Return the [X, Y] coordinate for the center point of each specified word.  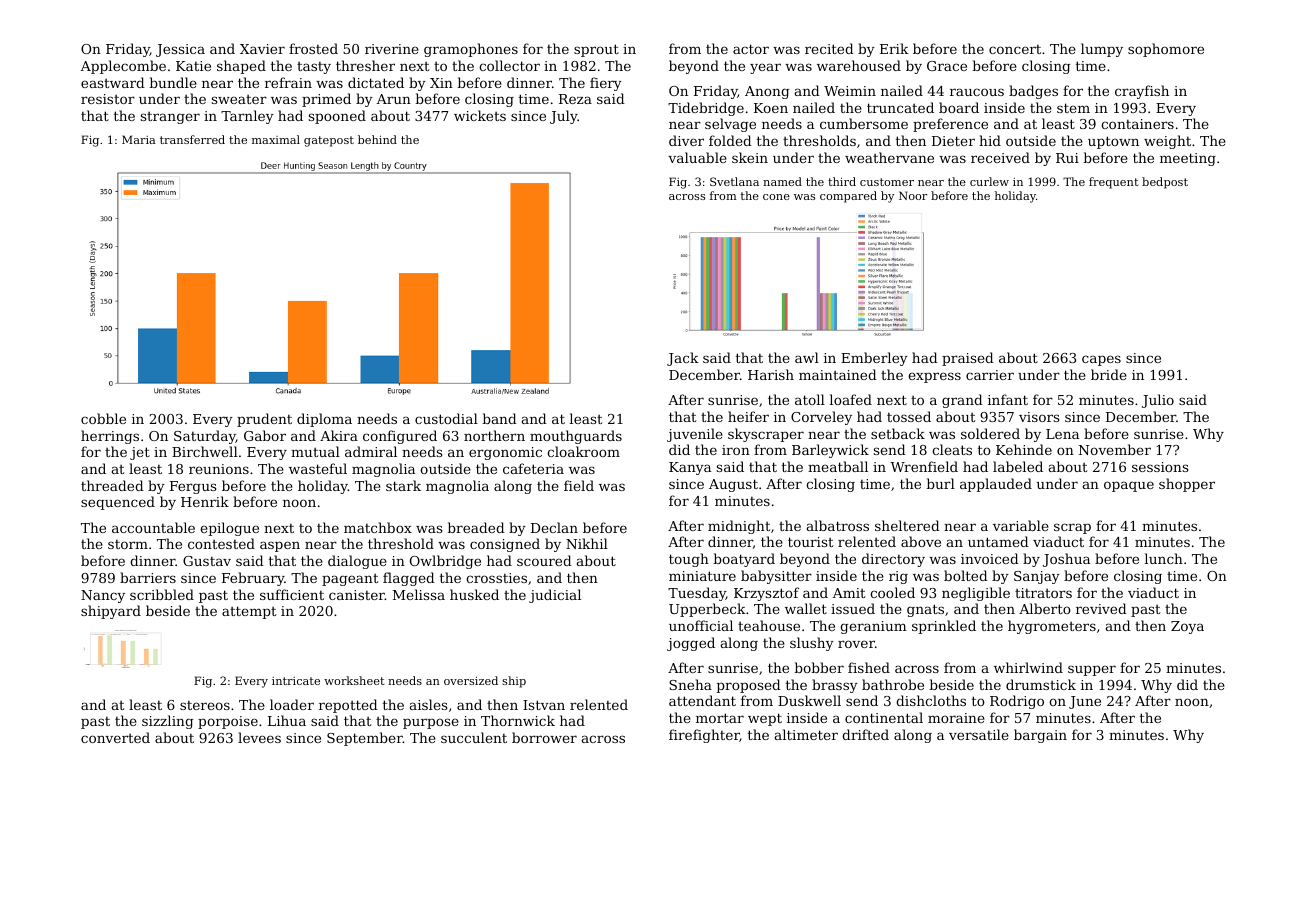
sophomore [1166, 50]
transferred [192, 139]
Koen [771, 108]
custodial [446, 418]
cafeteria [533, 468]
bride [1109, 374]
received [1000, 157]
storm [128, 544]
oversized [471, 680]
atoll [810, 399]
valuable [697, 157]
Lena [1062, 434]
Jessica [180, 50]
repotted [348, 706]
